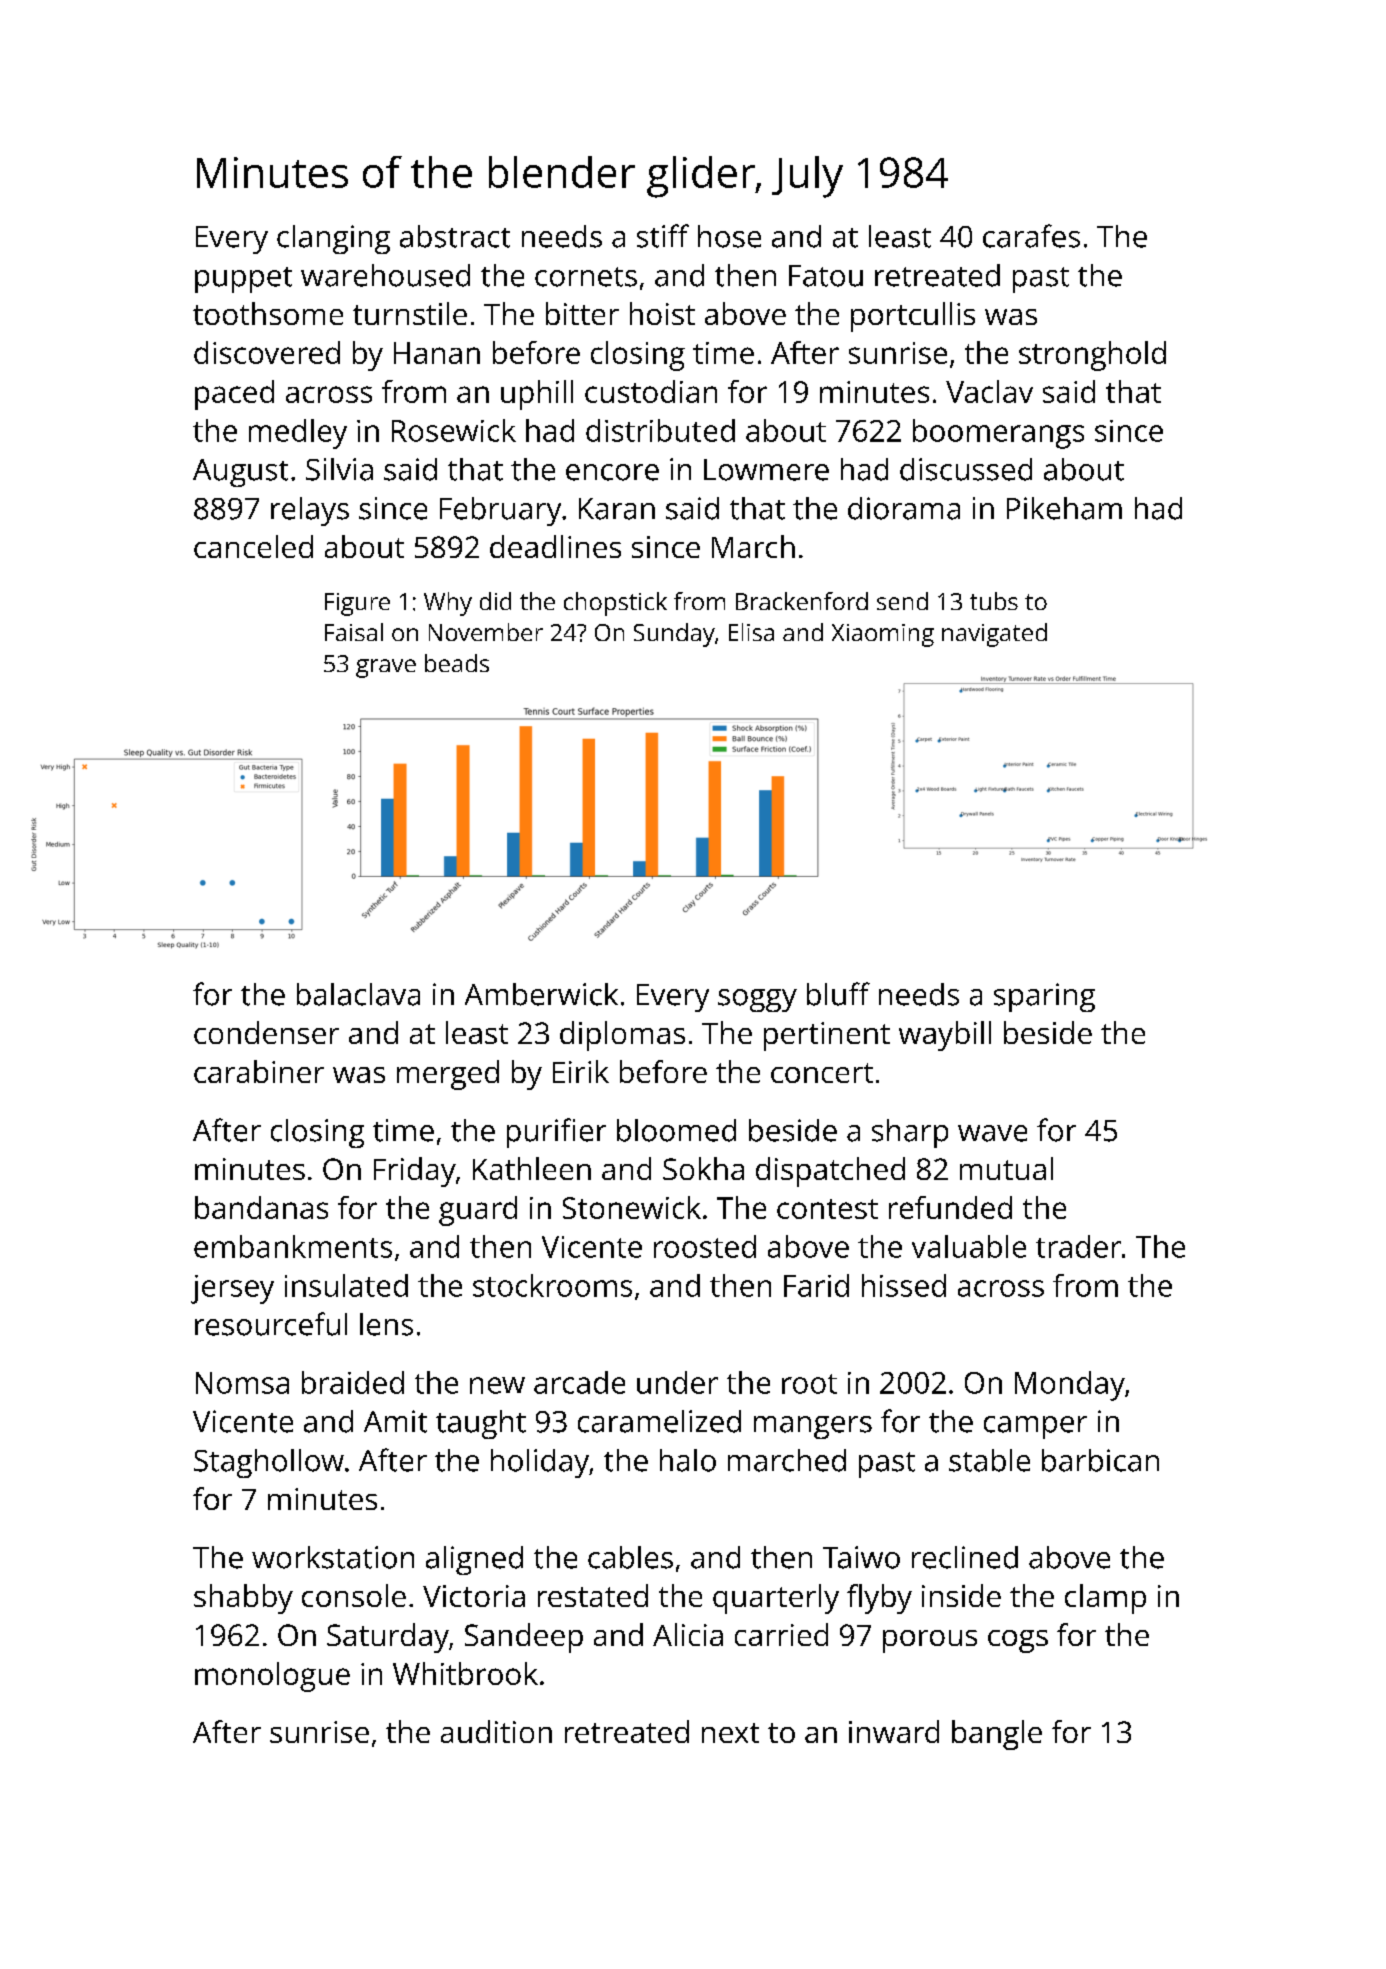 The image size is (1386, 1969). Describe the element at coordinates (663, 236) in the screenshot. I see `stiff` at that location.
